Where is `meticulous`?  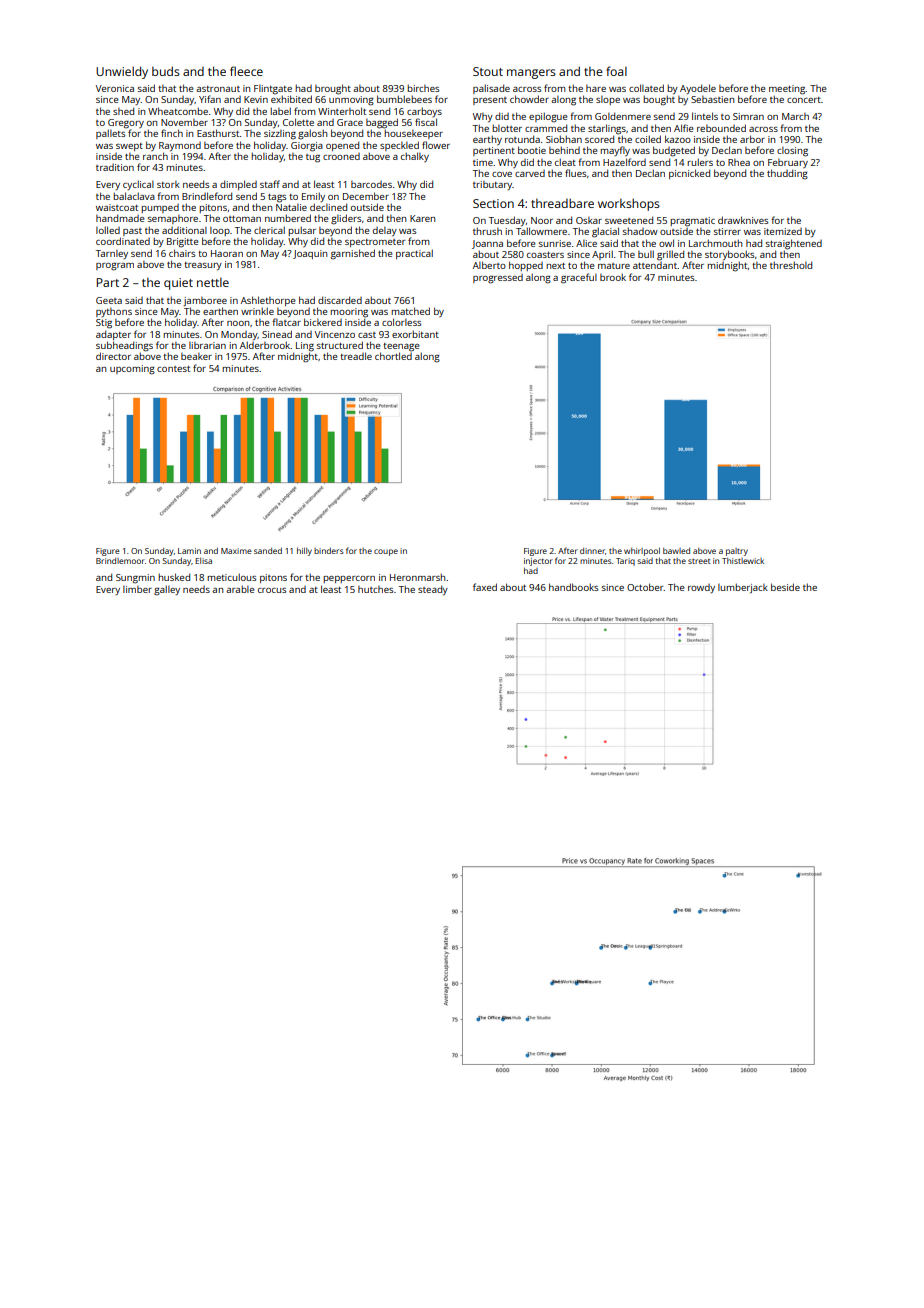
meticulous is located at coordinates (231, 577).
